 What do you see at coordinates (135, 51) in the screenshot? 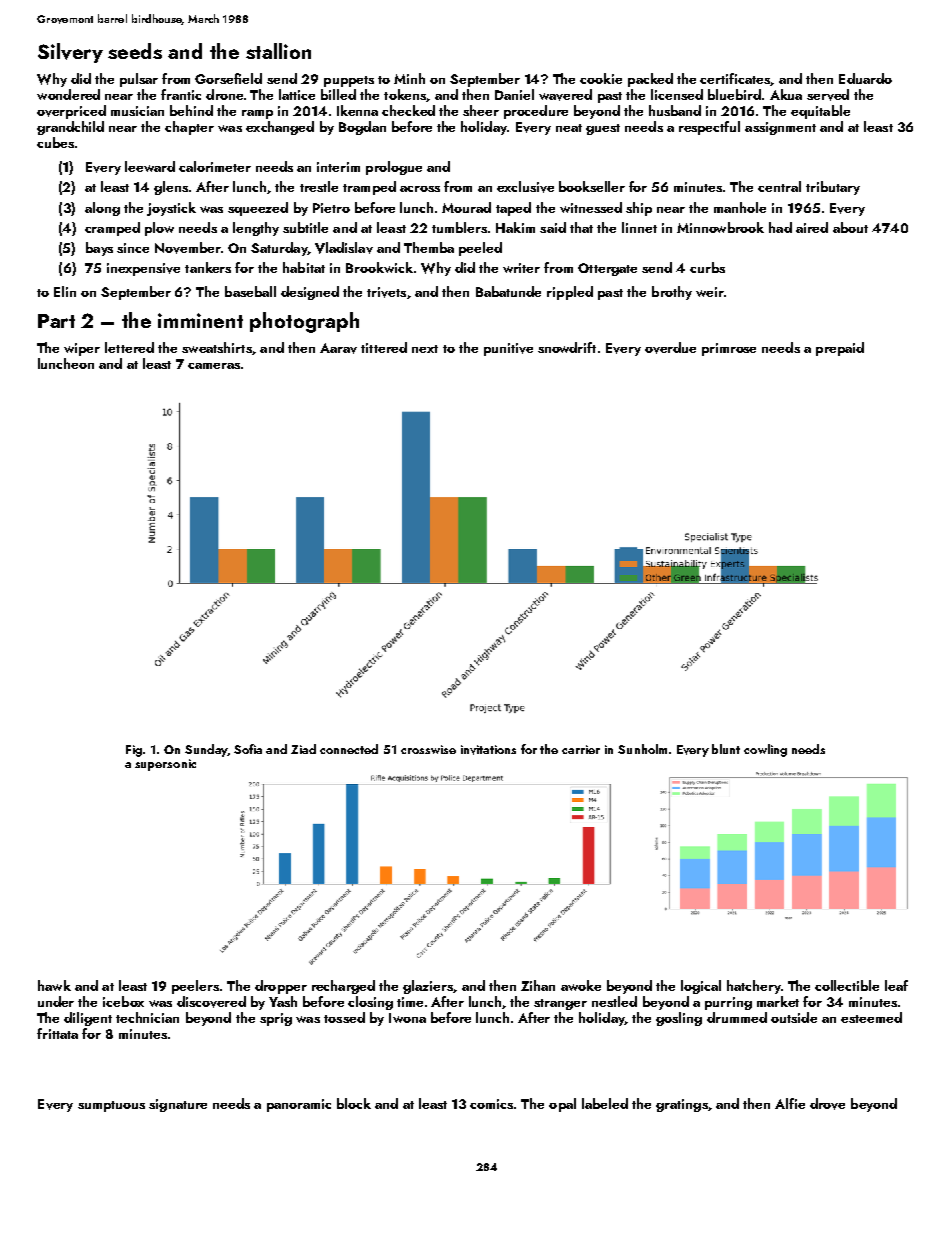
I see `seeds` at bounding box center [135, 51].
